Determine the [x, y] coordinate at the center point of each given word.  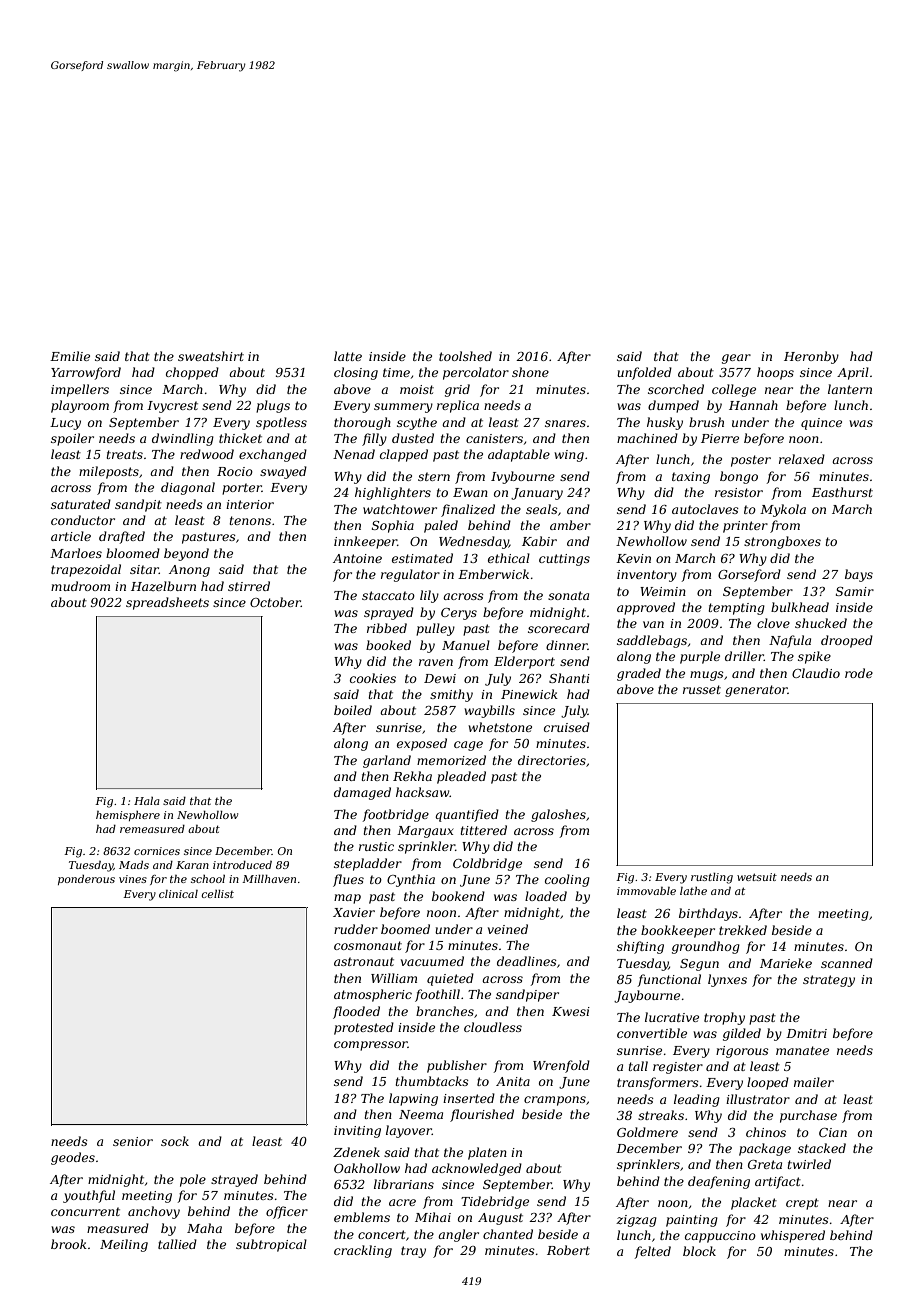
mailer [814, 1082]
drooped [847, 641]
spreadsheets [167, 603]
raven [436, 662]
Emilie [70, 356]
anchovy [154, 1212]
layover [409, 1131]
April [853, 373]
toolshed [465, 356]
